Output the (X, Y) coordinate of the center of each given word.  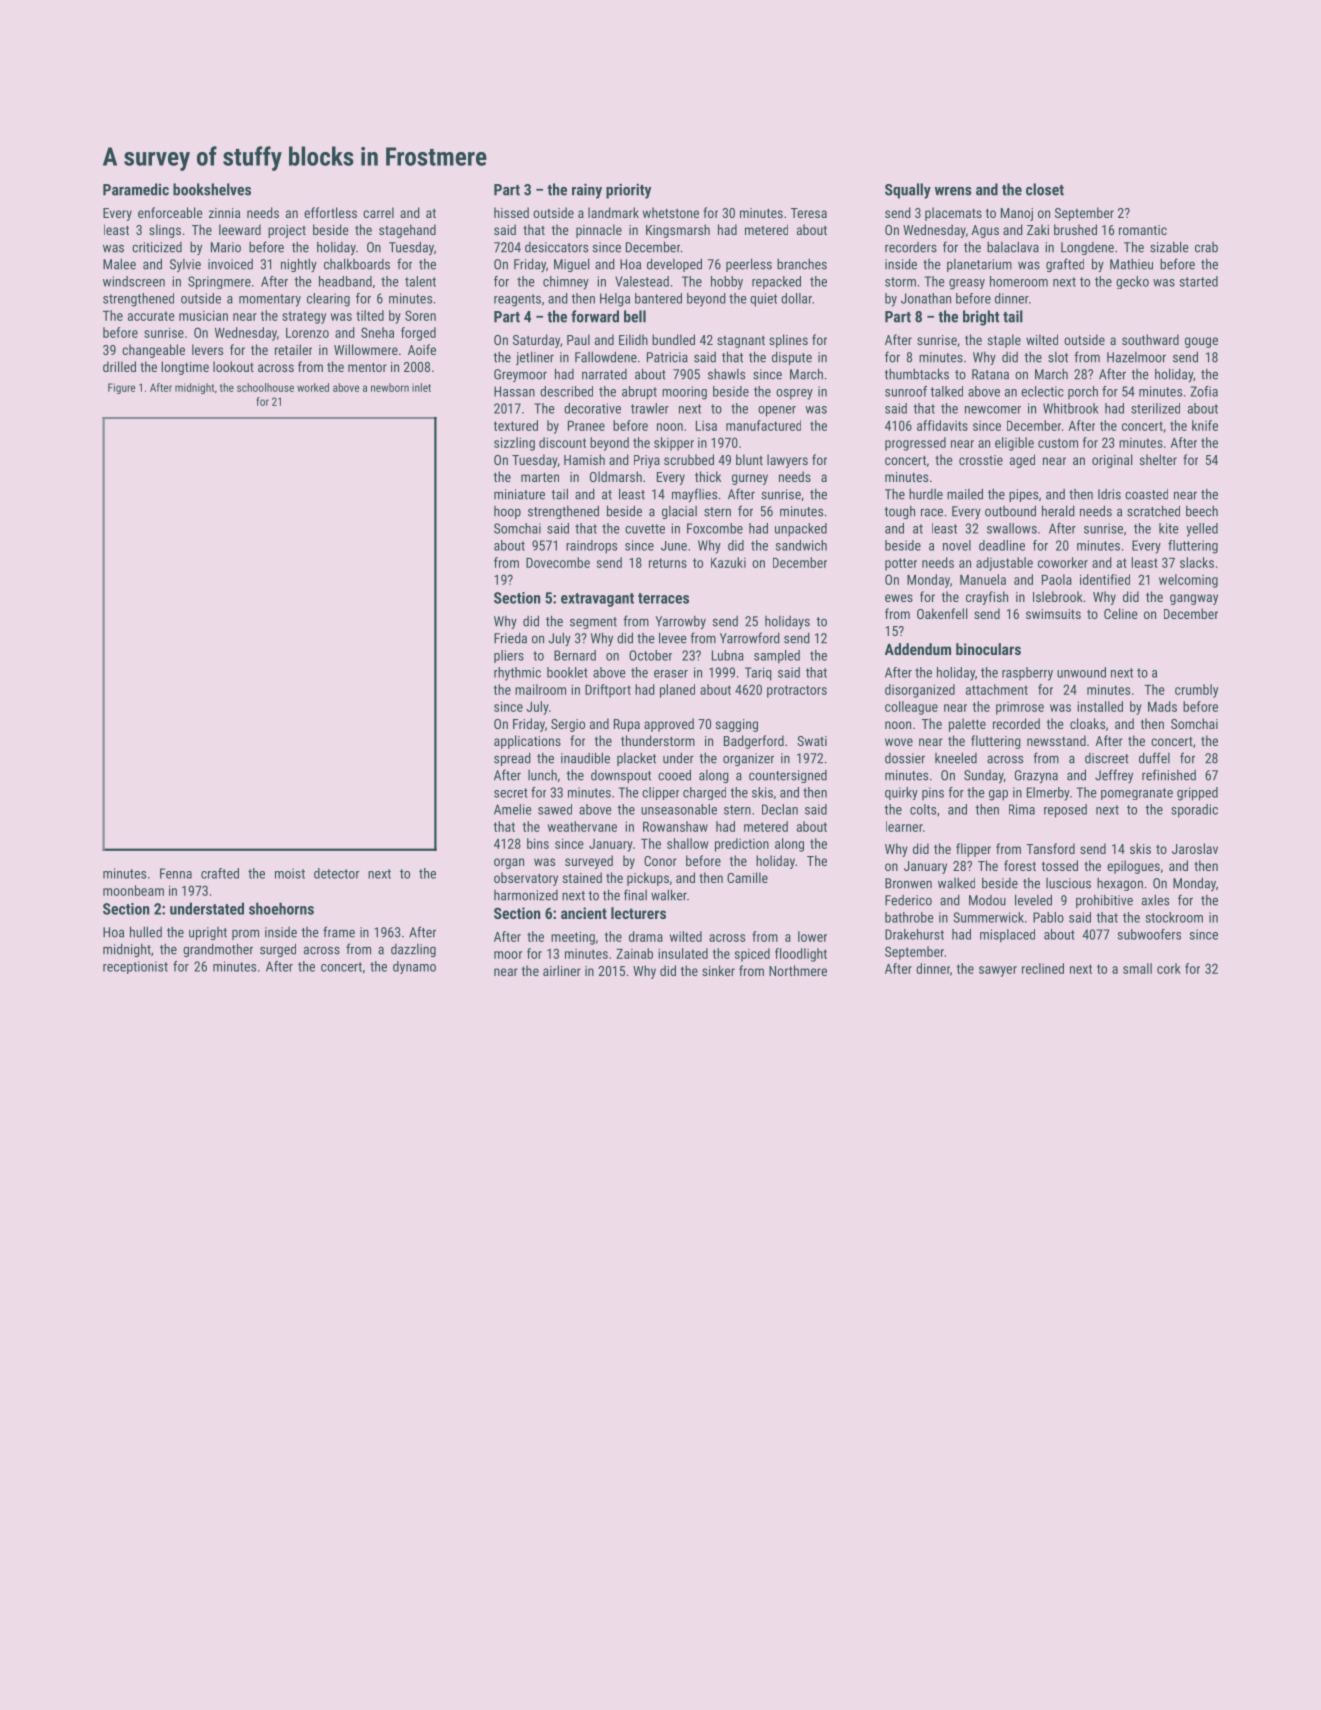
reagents (517, 300)
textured (516, 425)
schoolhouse (265, 387)
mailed (965, 494)
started (1199, 281)
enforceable (170, 212)
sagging (737, 725)
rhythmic (517, 674)
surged (278, 950)
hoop (507, 512)
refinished (1169, 775)
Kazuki (728, 562)
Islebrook (1058, 596)
